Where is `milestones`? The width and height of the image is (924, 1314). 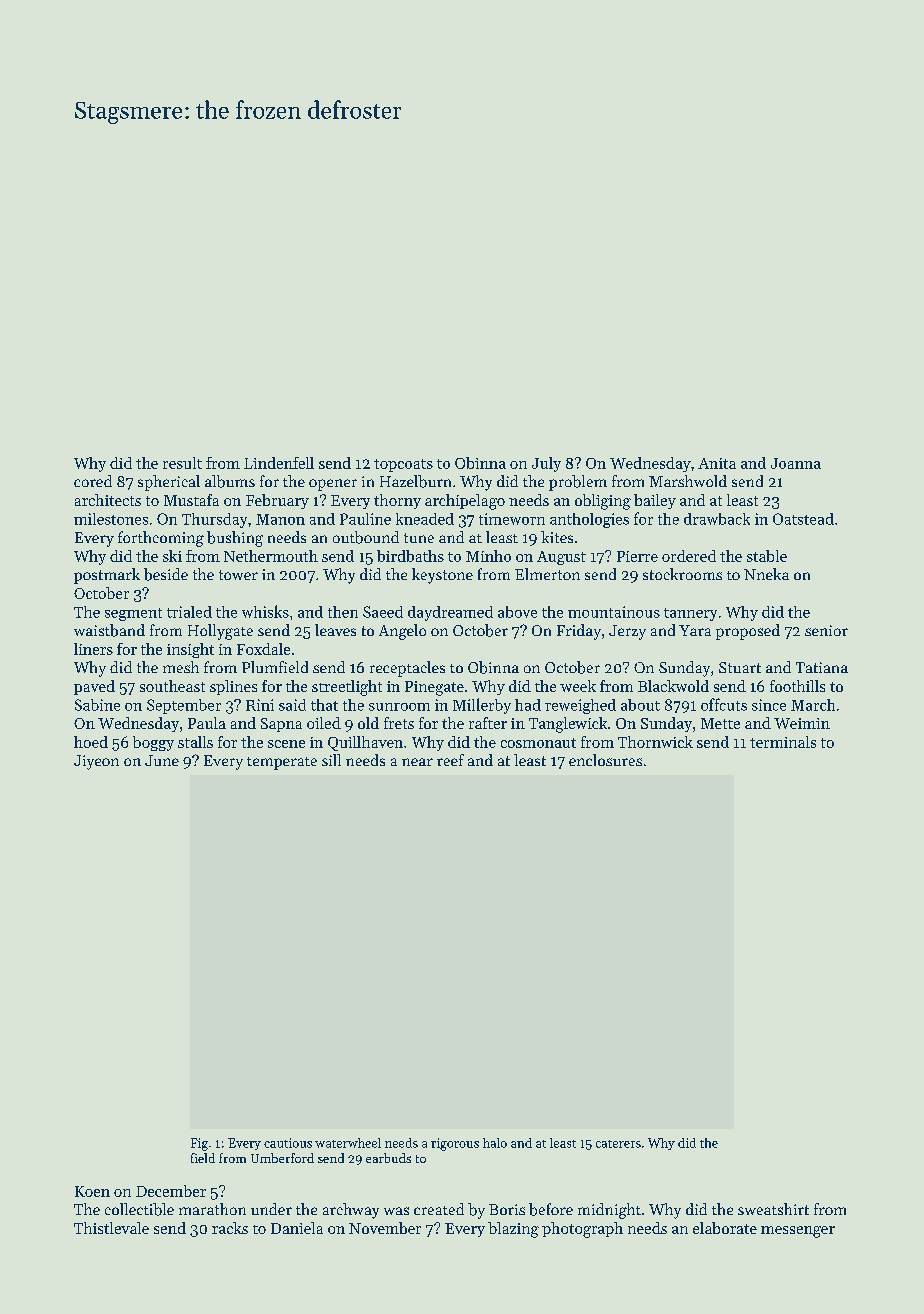 milestones is located at coordinates (111, 519).
